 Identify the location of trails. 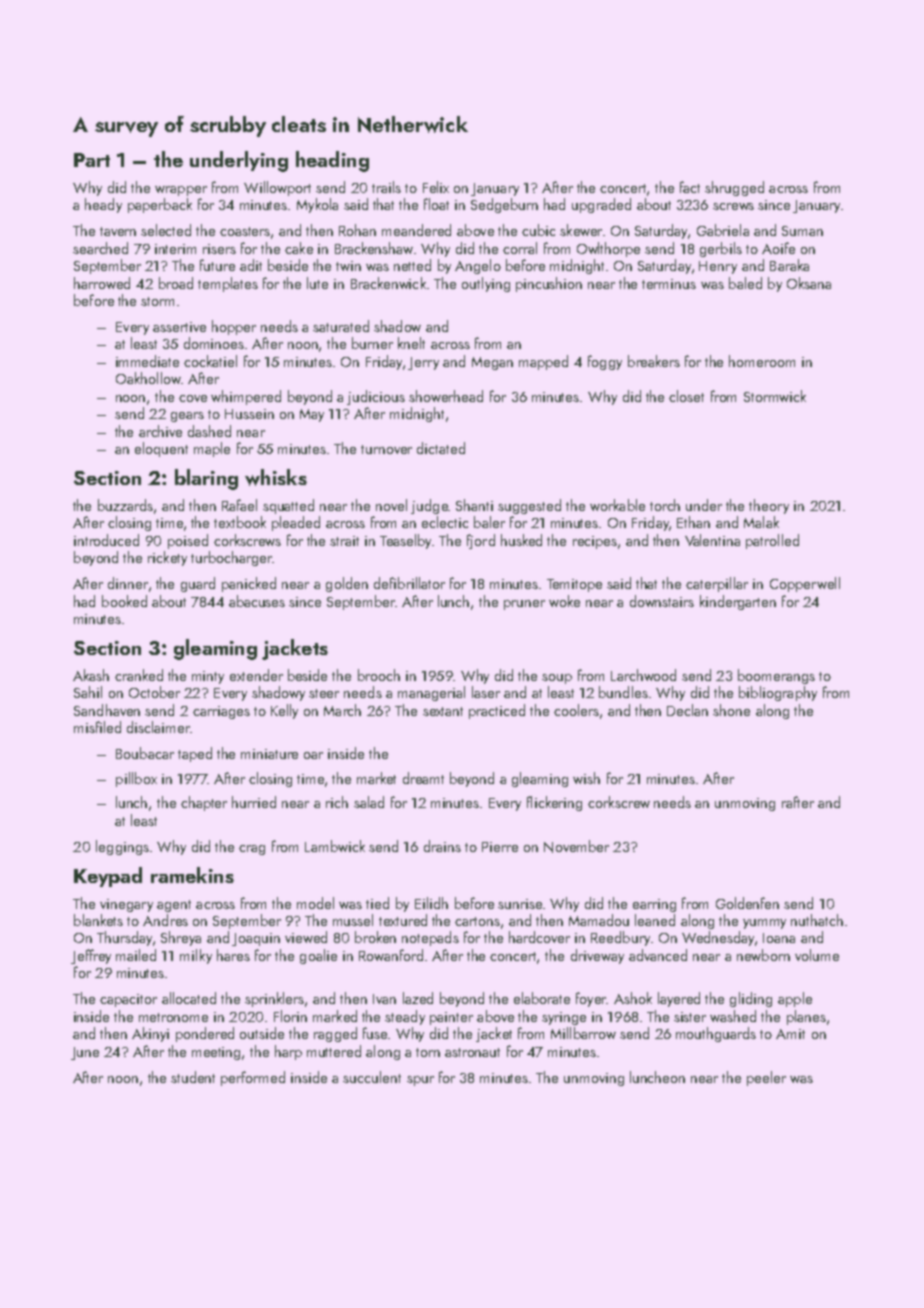
(386, 187).
